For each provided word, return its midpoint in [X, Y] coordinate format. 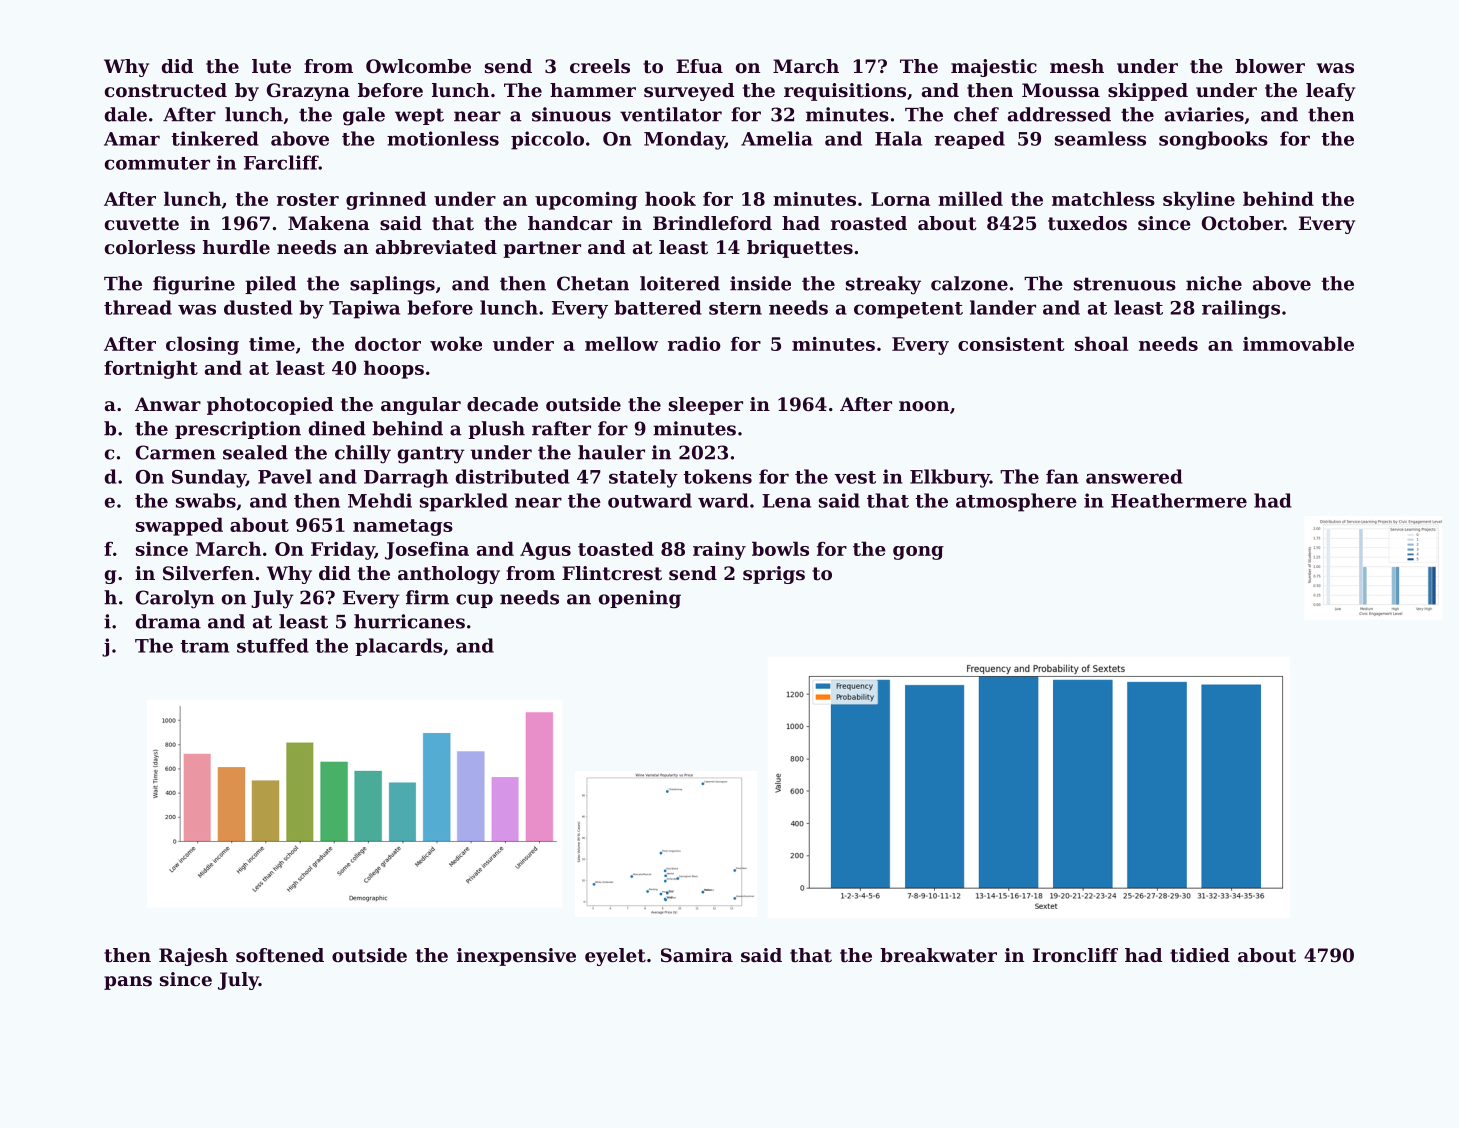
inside [760, 283]
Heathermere [1179, 500]
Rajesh [193, 957]
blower [1270, 66]
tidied [1200, 955]
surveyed [689, 92]
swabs [206, 500]
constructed [166, 90]
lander [1003, 307]
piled [270, 285]
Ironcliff [1075, 955]
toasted [616, 548]
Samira [697, 955]
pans [128, 983]
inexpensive [516, 957]
